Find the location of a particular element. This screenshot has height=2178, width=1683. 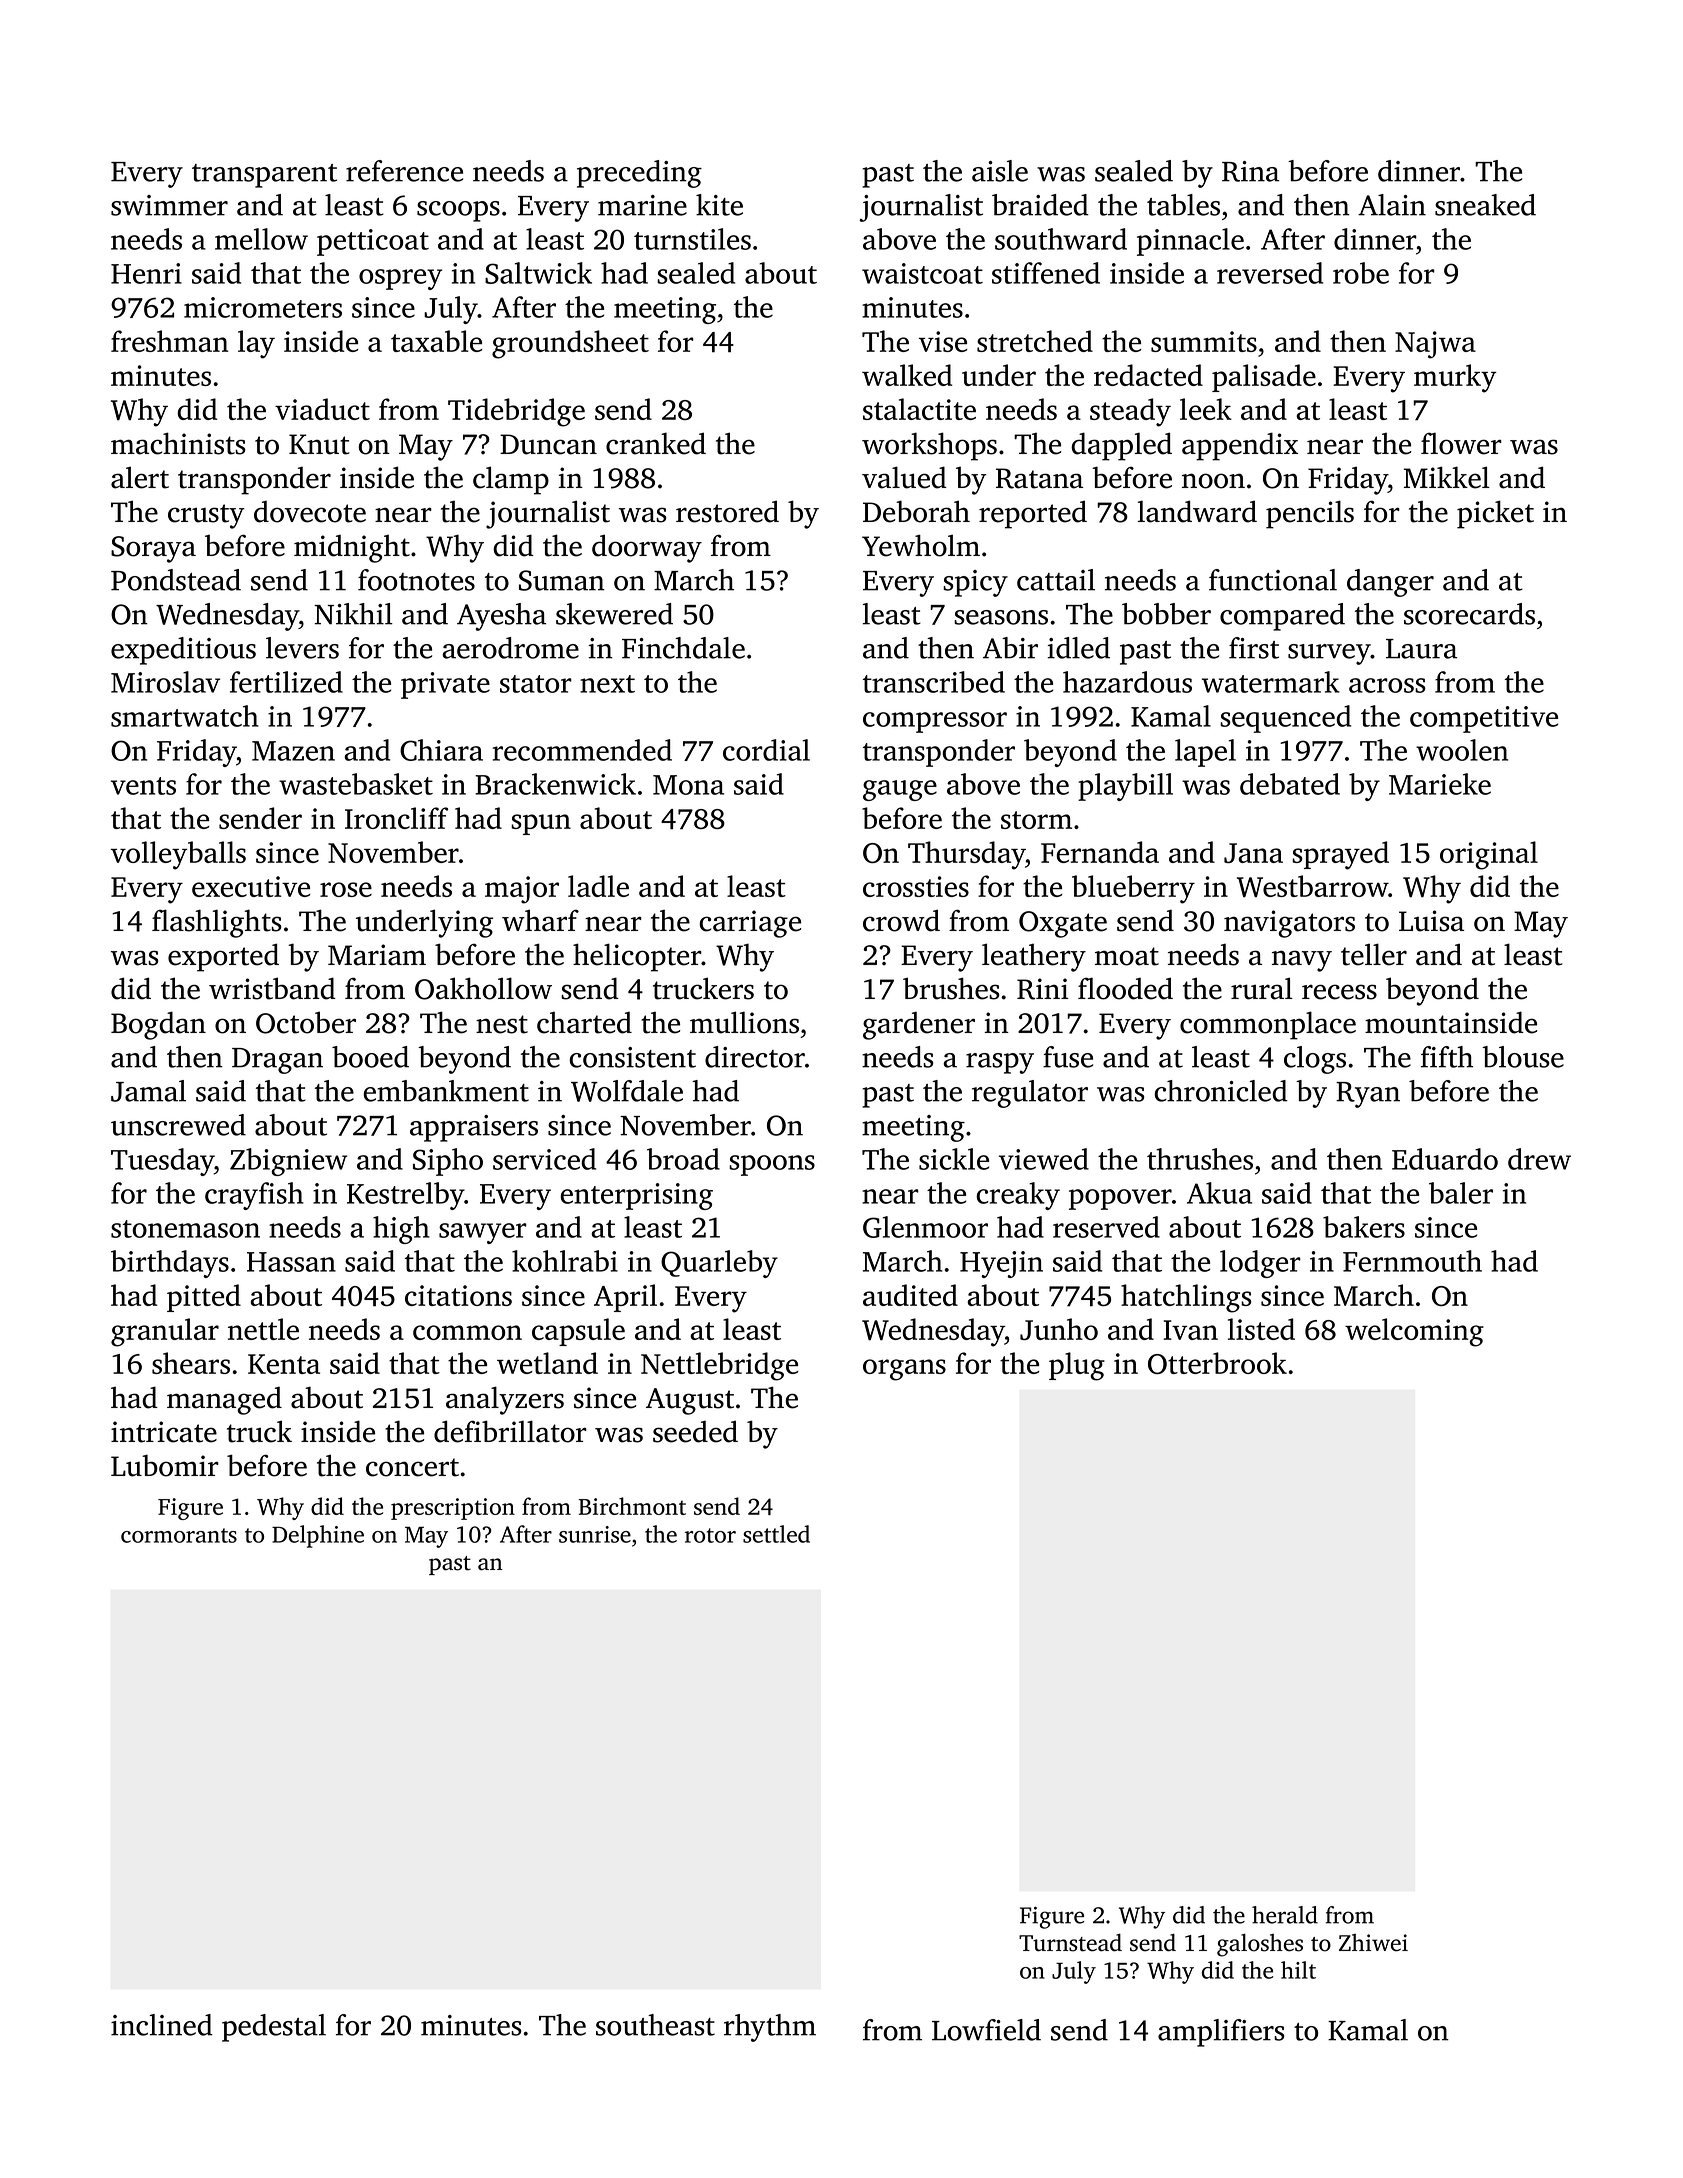

Mona is located at coordinates (688, 785).
